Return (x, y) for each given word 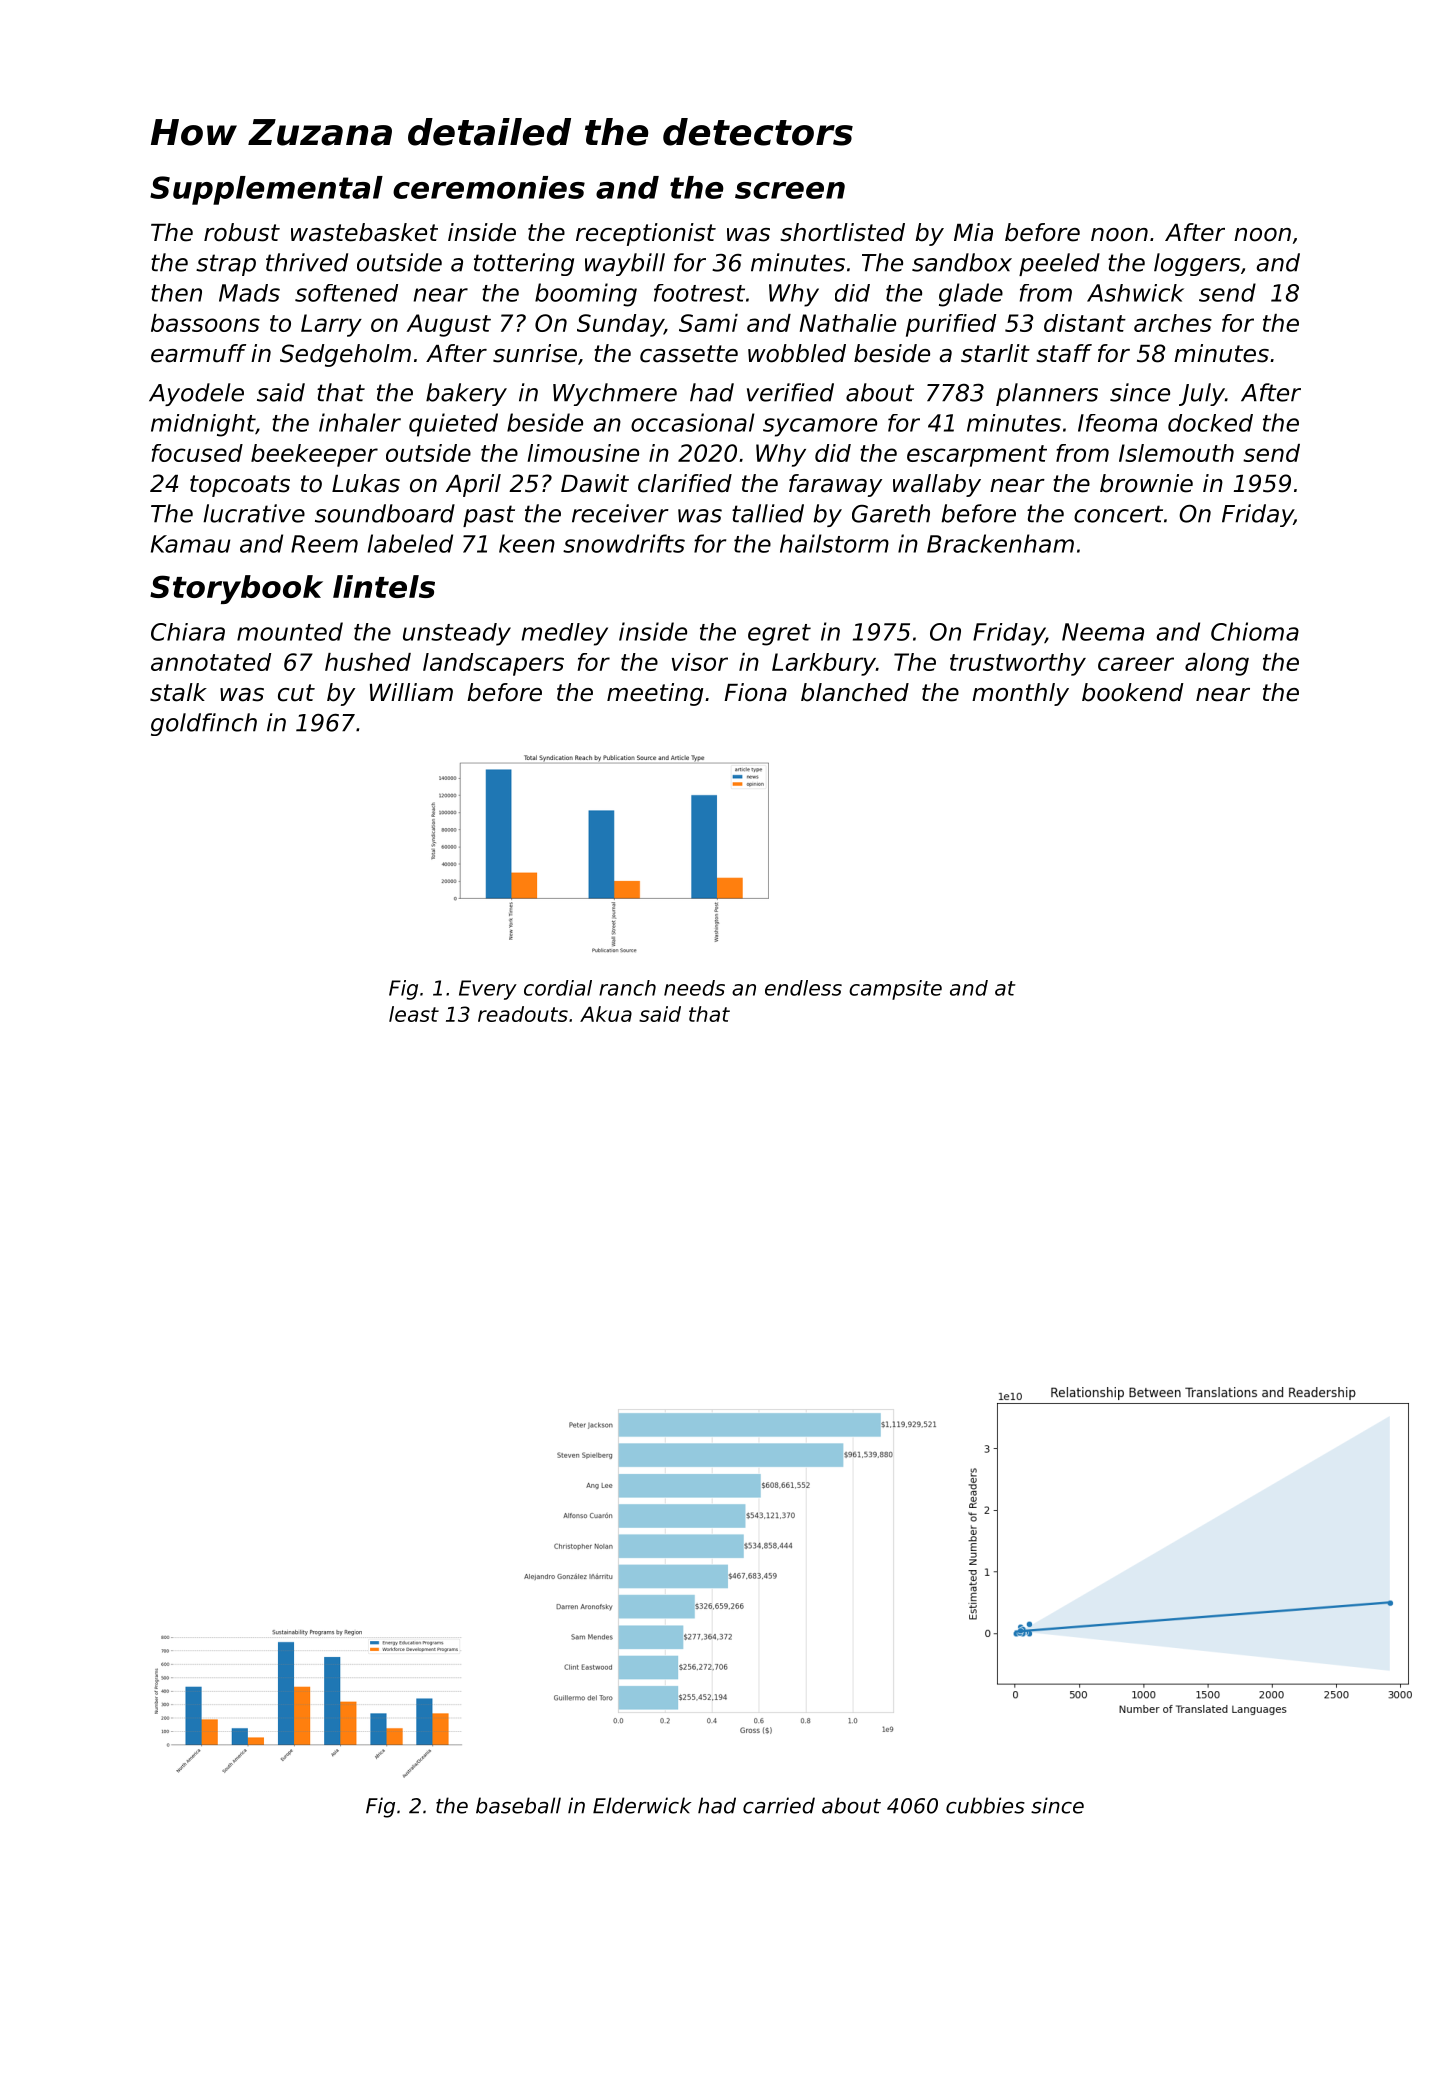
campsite (895, 990)
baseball (518, 1805)
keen (527, 543)
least (414, 1014)
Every (488, 990)
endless (803, 988)
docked (1210, 423)
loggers (1197, 264)
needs (694, 988)
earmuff (198, 353)
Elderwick (642, 1805)
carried (779, 1805)
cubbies (985, 1805)
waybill (625, 264)
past (489, 516)
